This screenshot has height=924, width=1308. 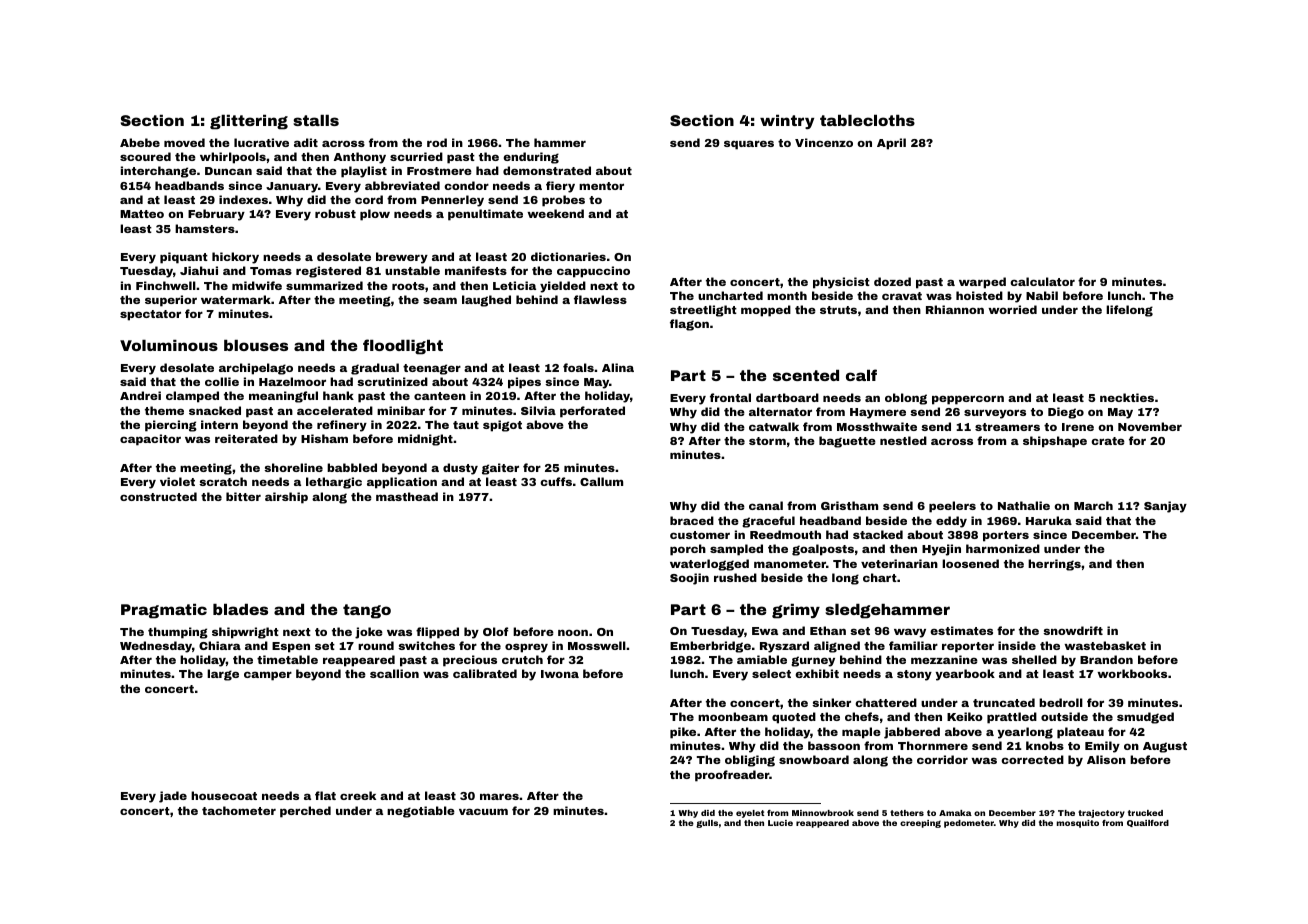 I want to click on peppercorn, so click(x=968, y=400).
